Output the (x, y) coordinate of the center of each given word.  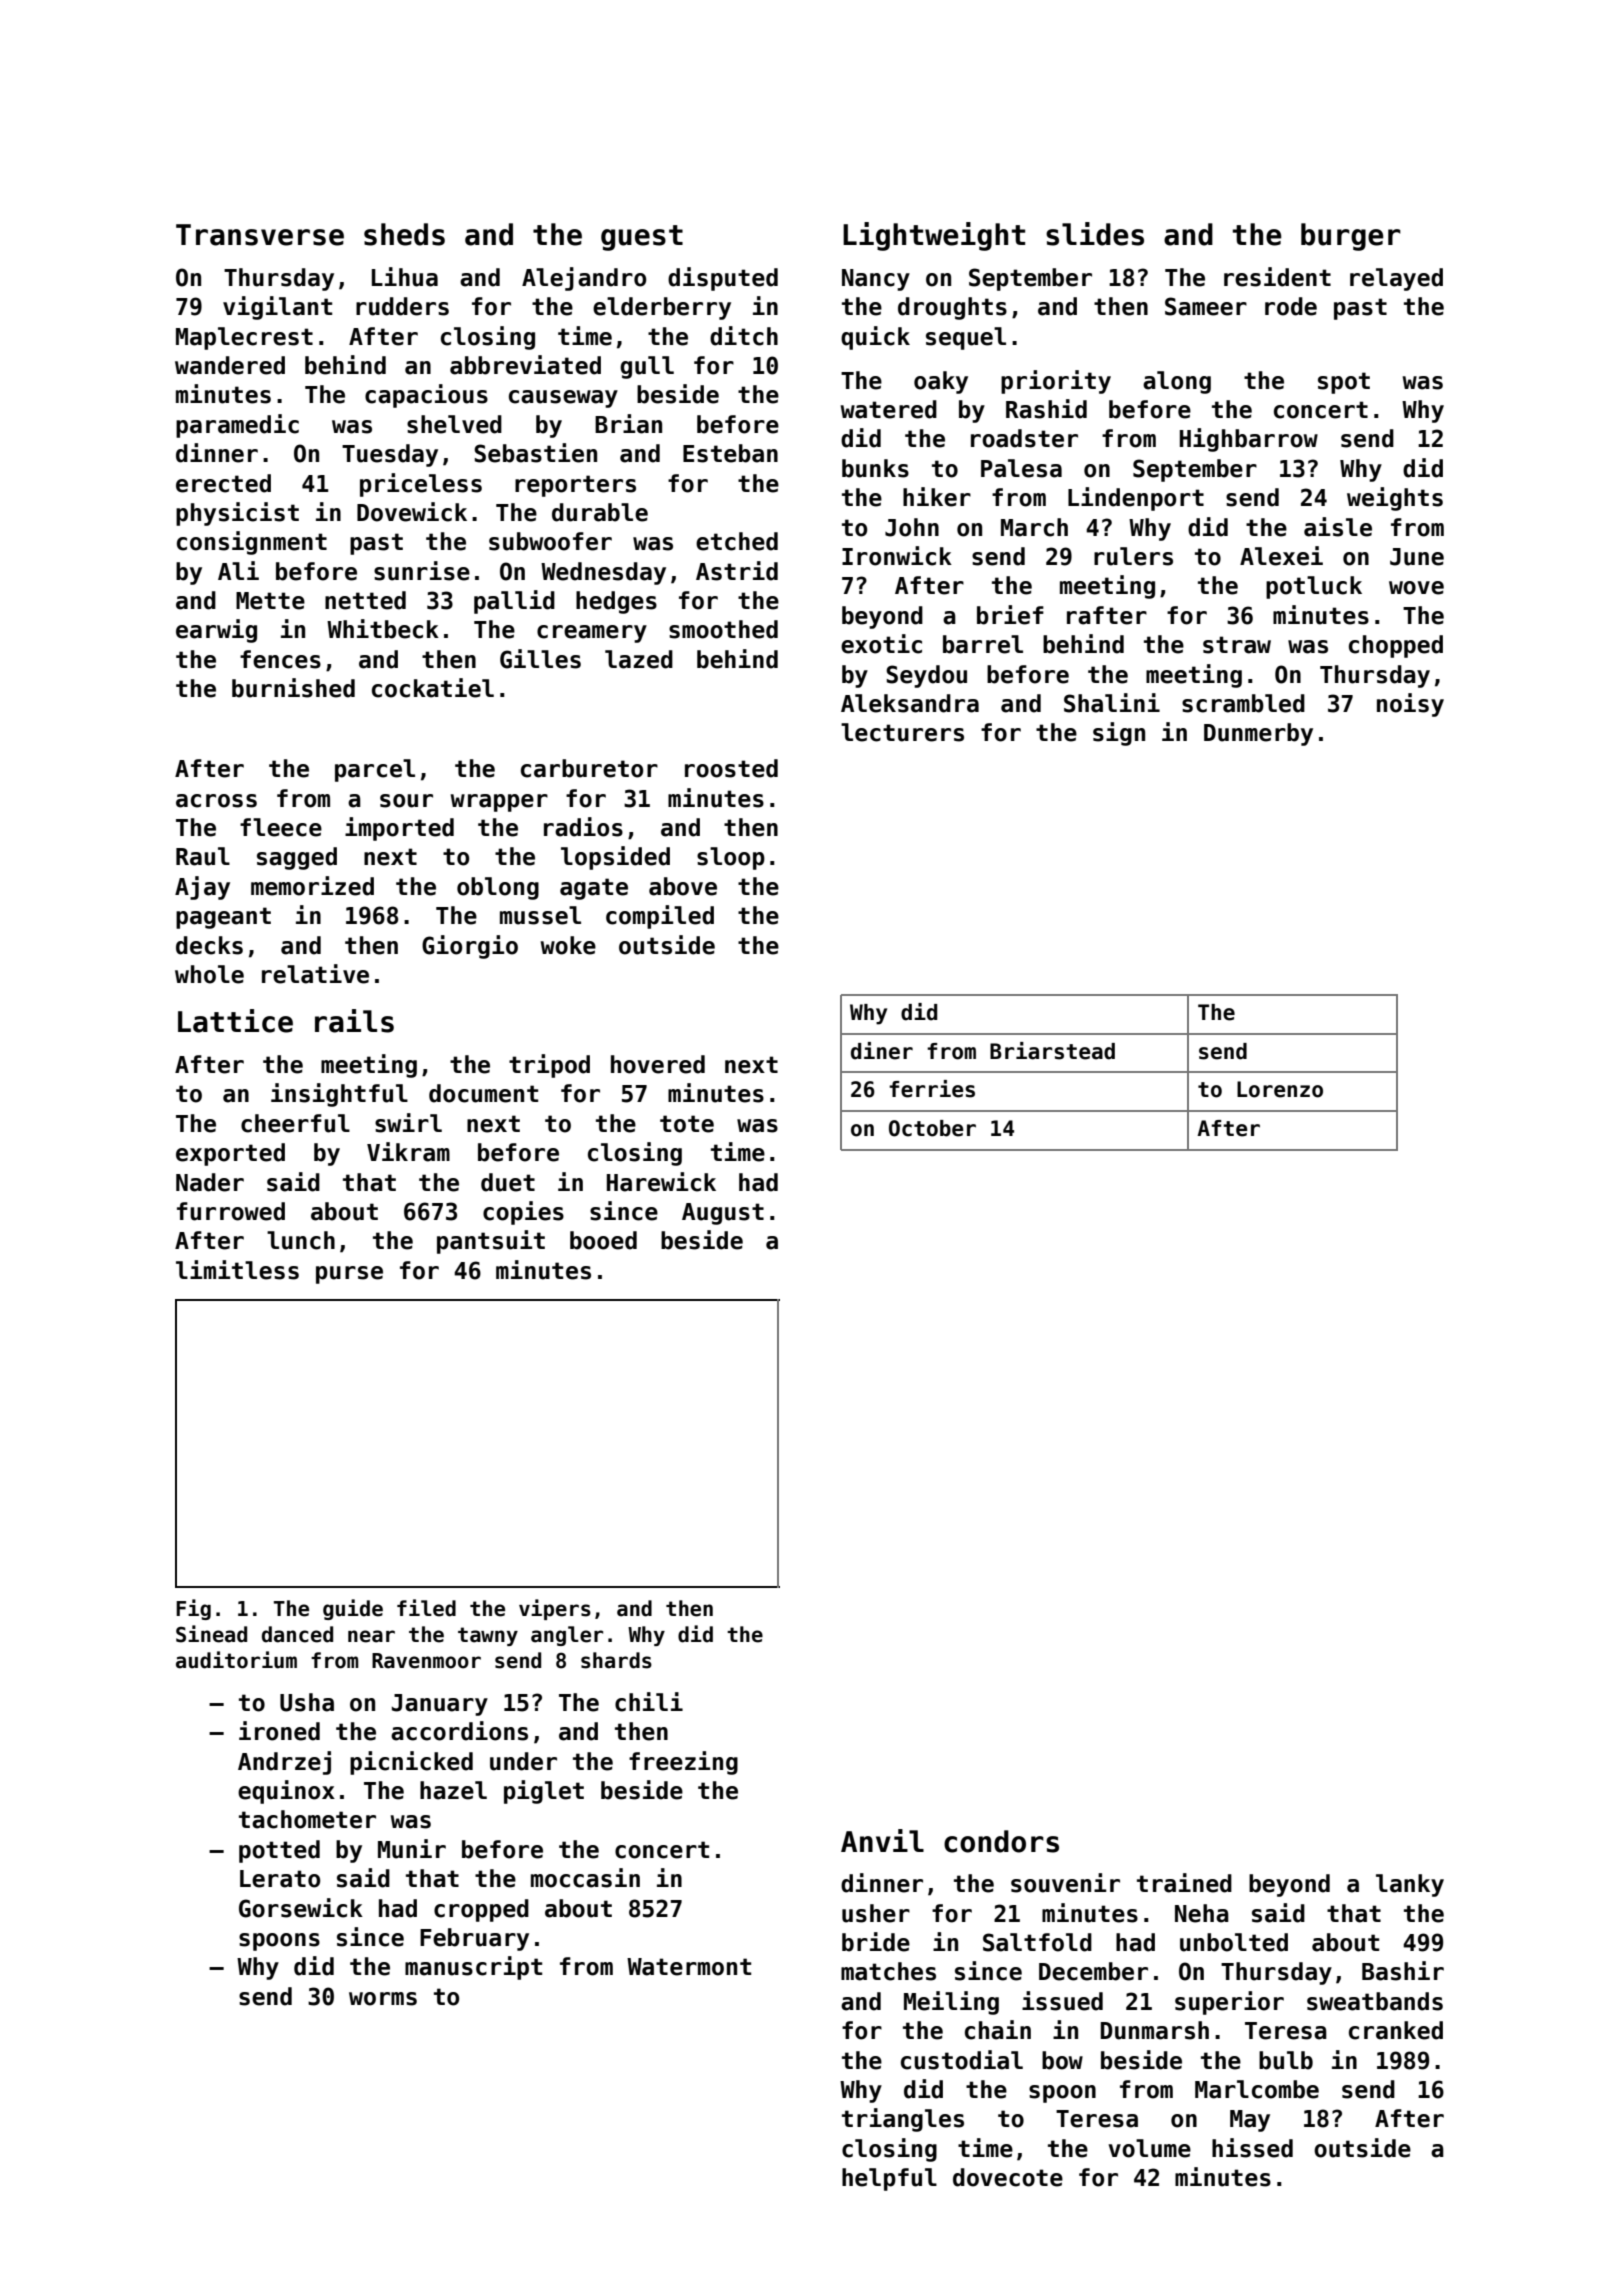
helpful (889, 2179)
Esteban (730, 453)
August (723, 1214)
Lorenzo (1280, 1089)
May (1250, 2121)
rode (1291, 306)
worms (383, 1999)
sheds (404, 234)
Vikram (408, 1152)
